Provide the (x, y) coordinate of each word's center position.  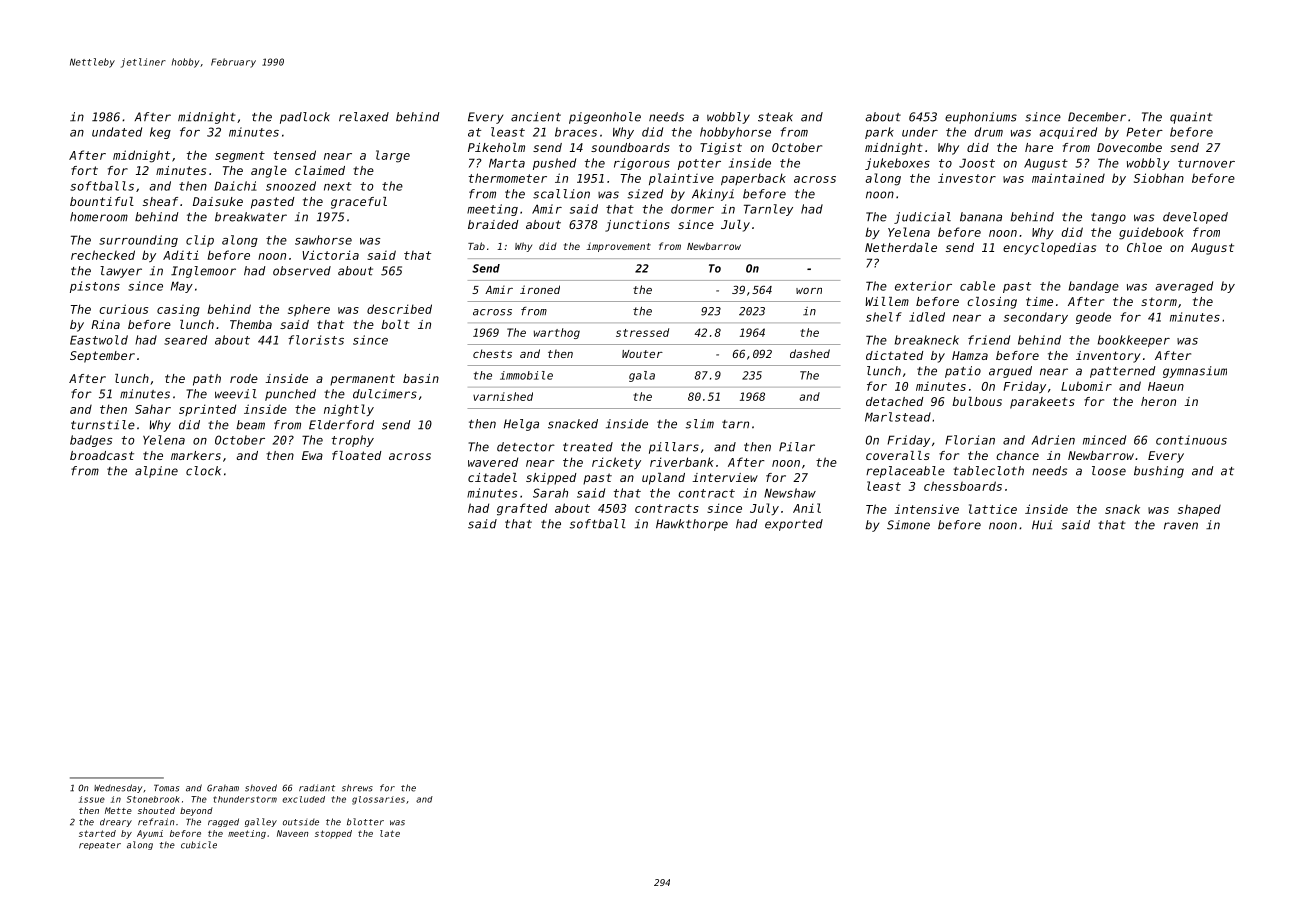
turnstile (103, 425)
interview (725, 477)
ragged (223, 822)
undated (117, 132)
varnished (503, 396)
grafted (522, 509)
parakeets (1042, 403)
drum (988, 132)
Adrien (1053, 440)
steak (775, 117)
